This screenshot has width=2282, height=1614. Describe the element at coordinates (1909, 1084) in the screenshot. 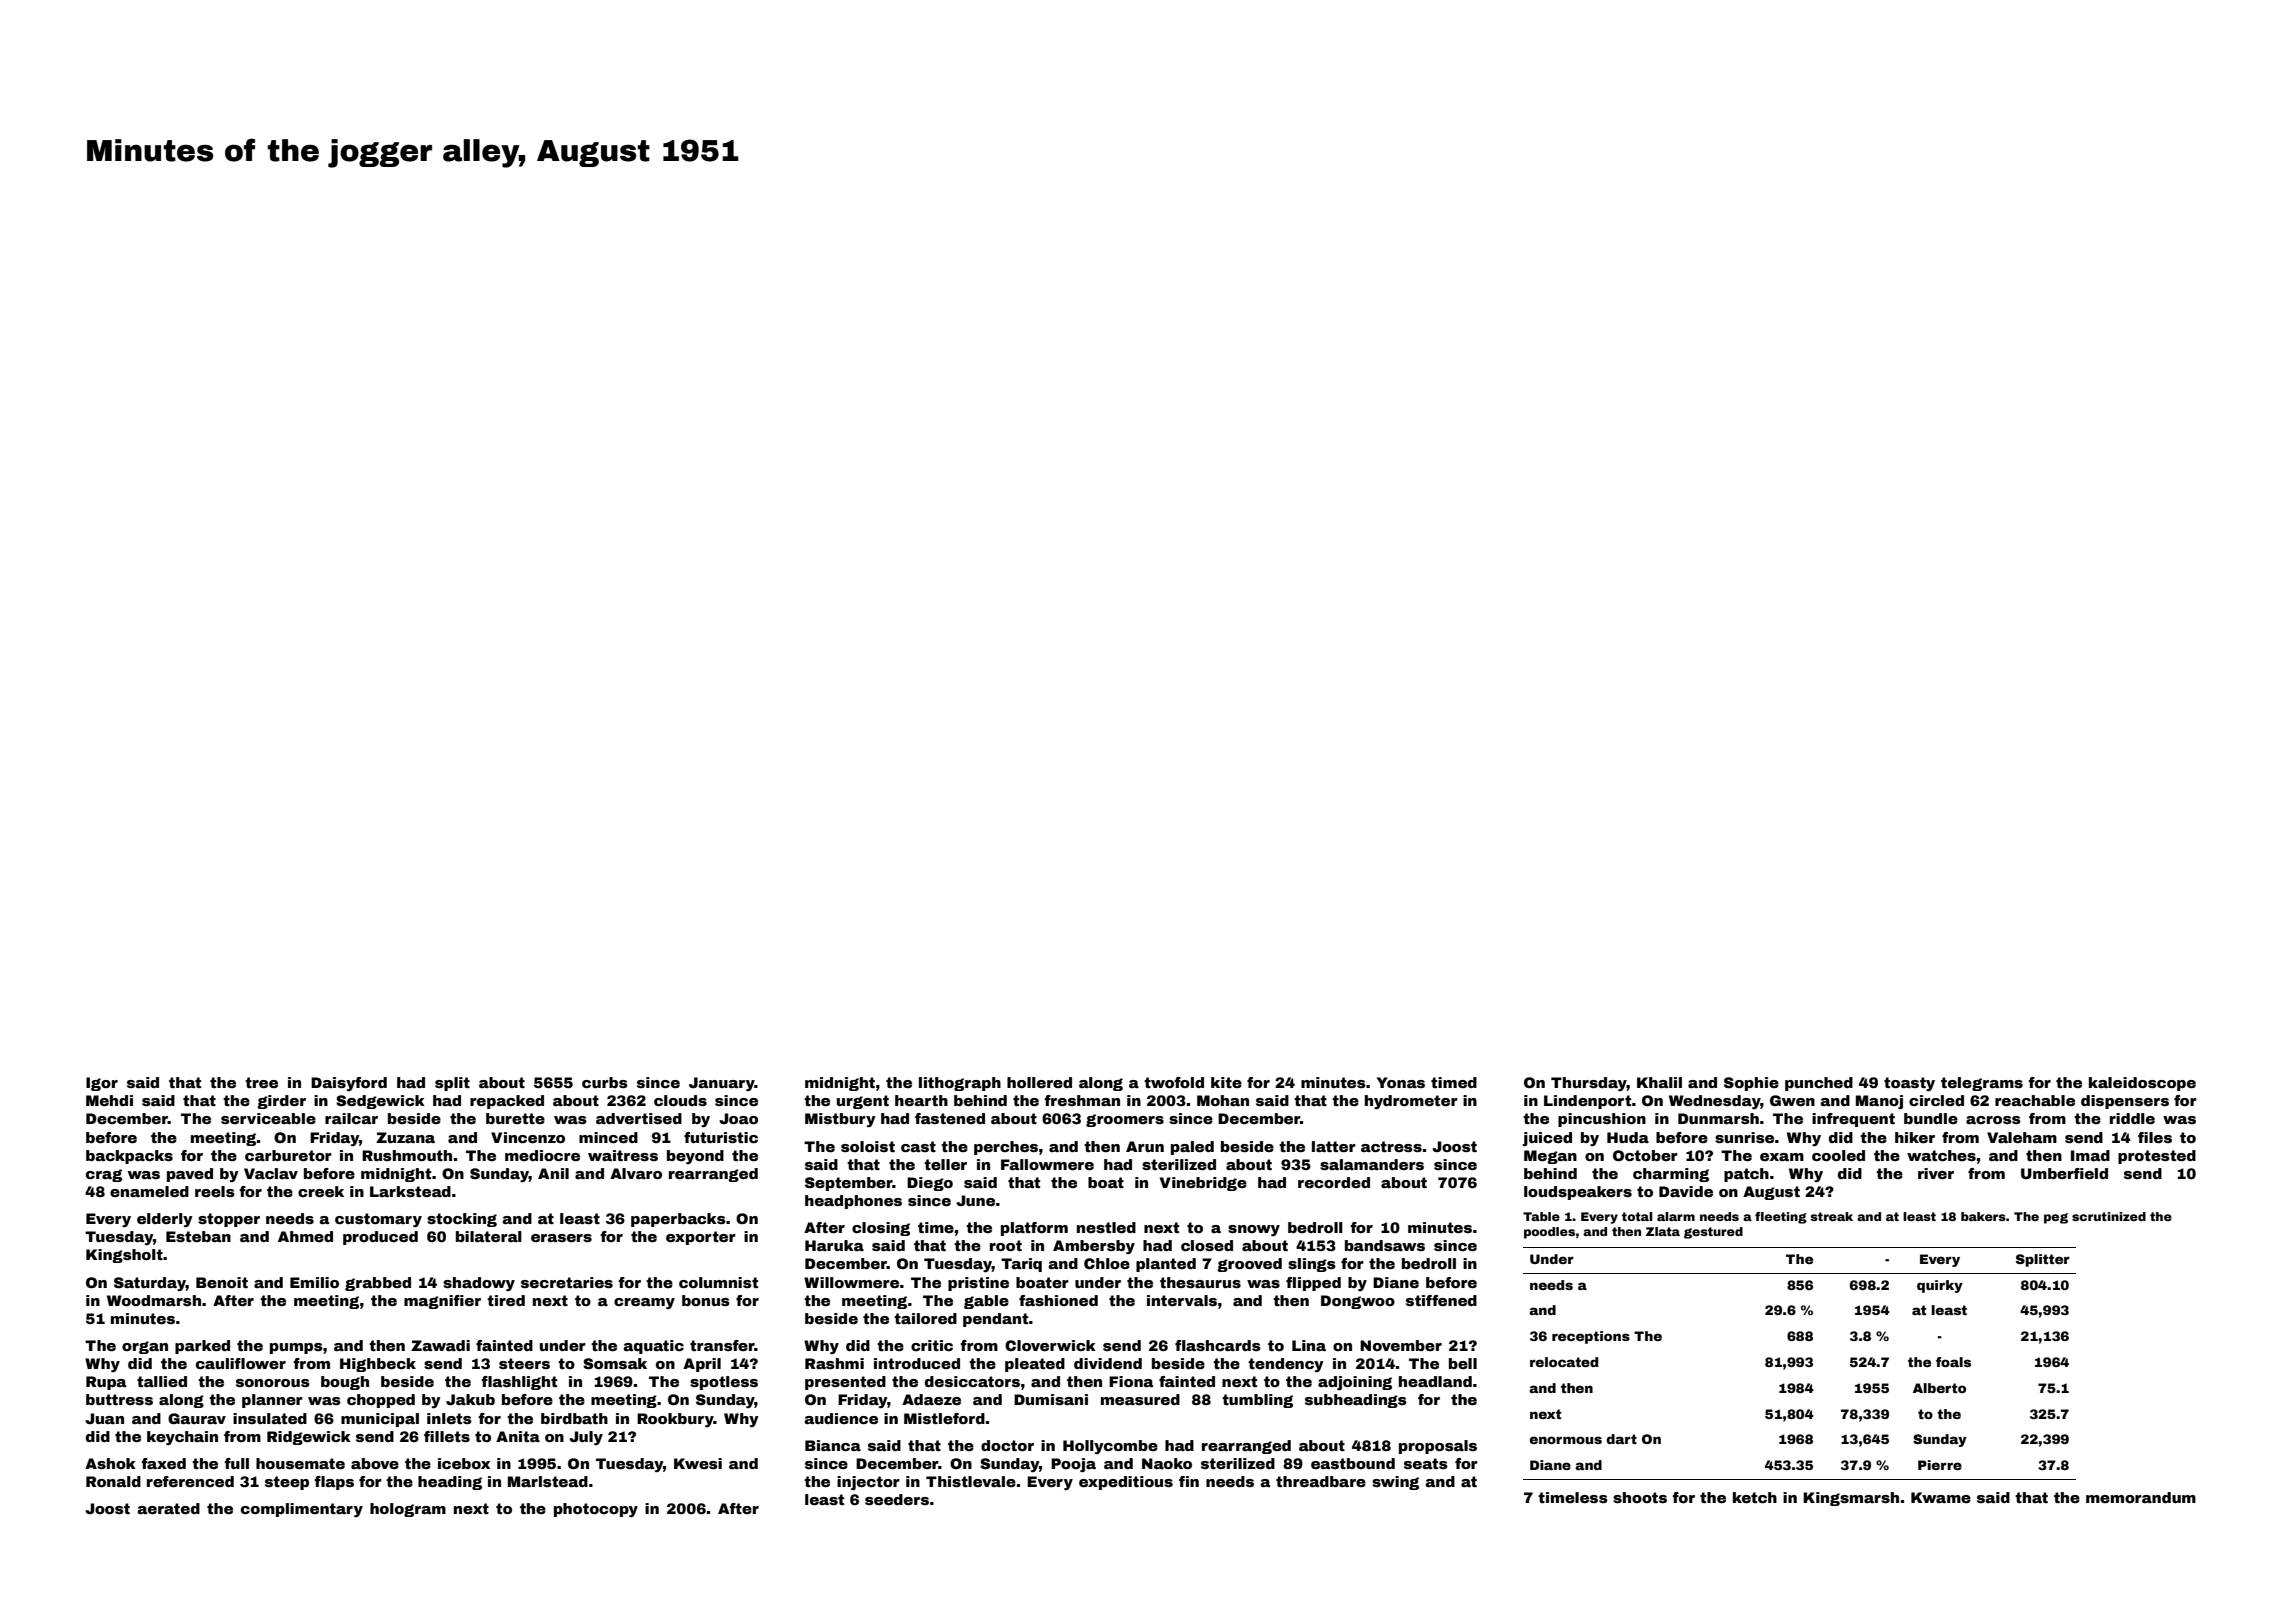

I see `toasty` at that location.
